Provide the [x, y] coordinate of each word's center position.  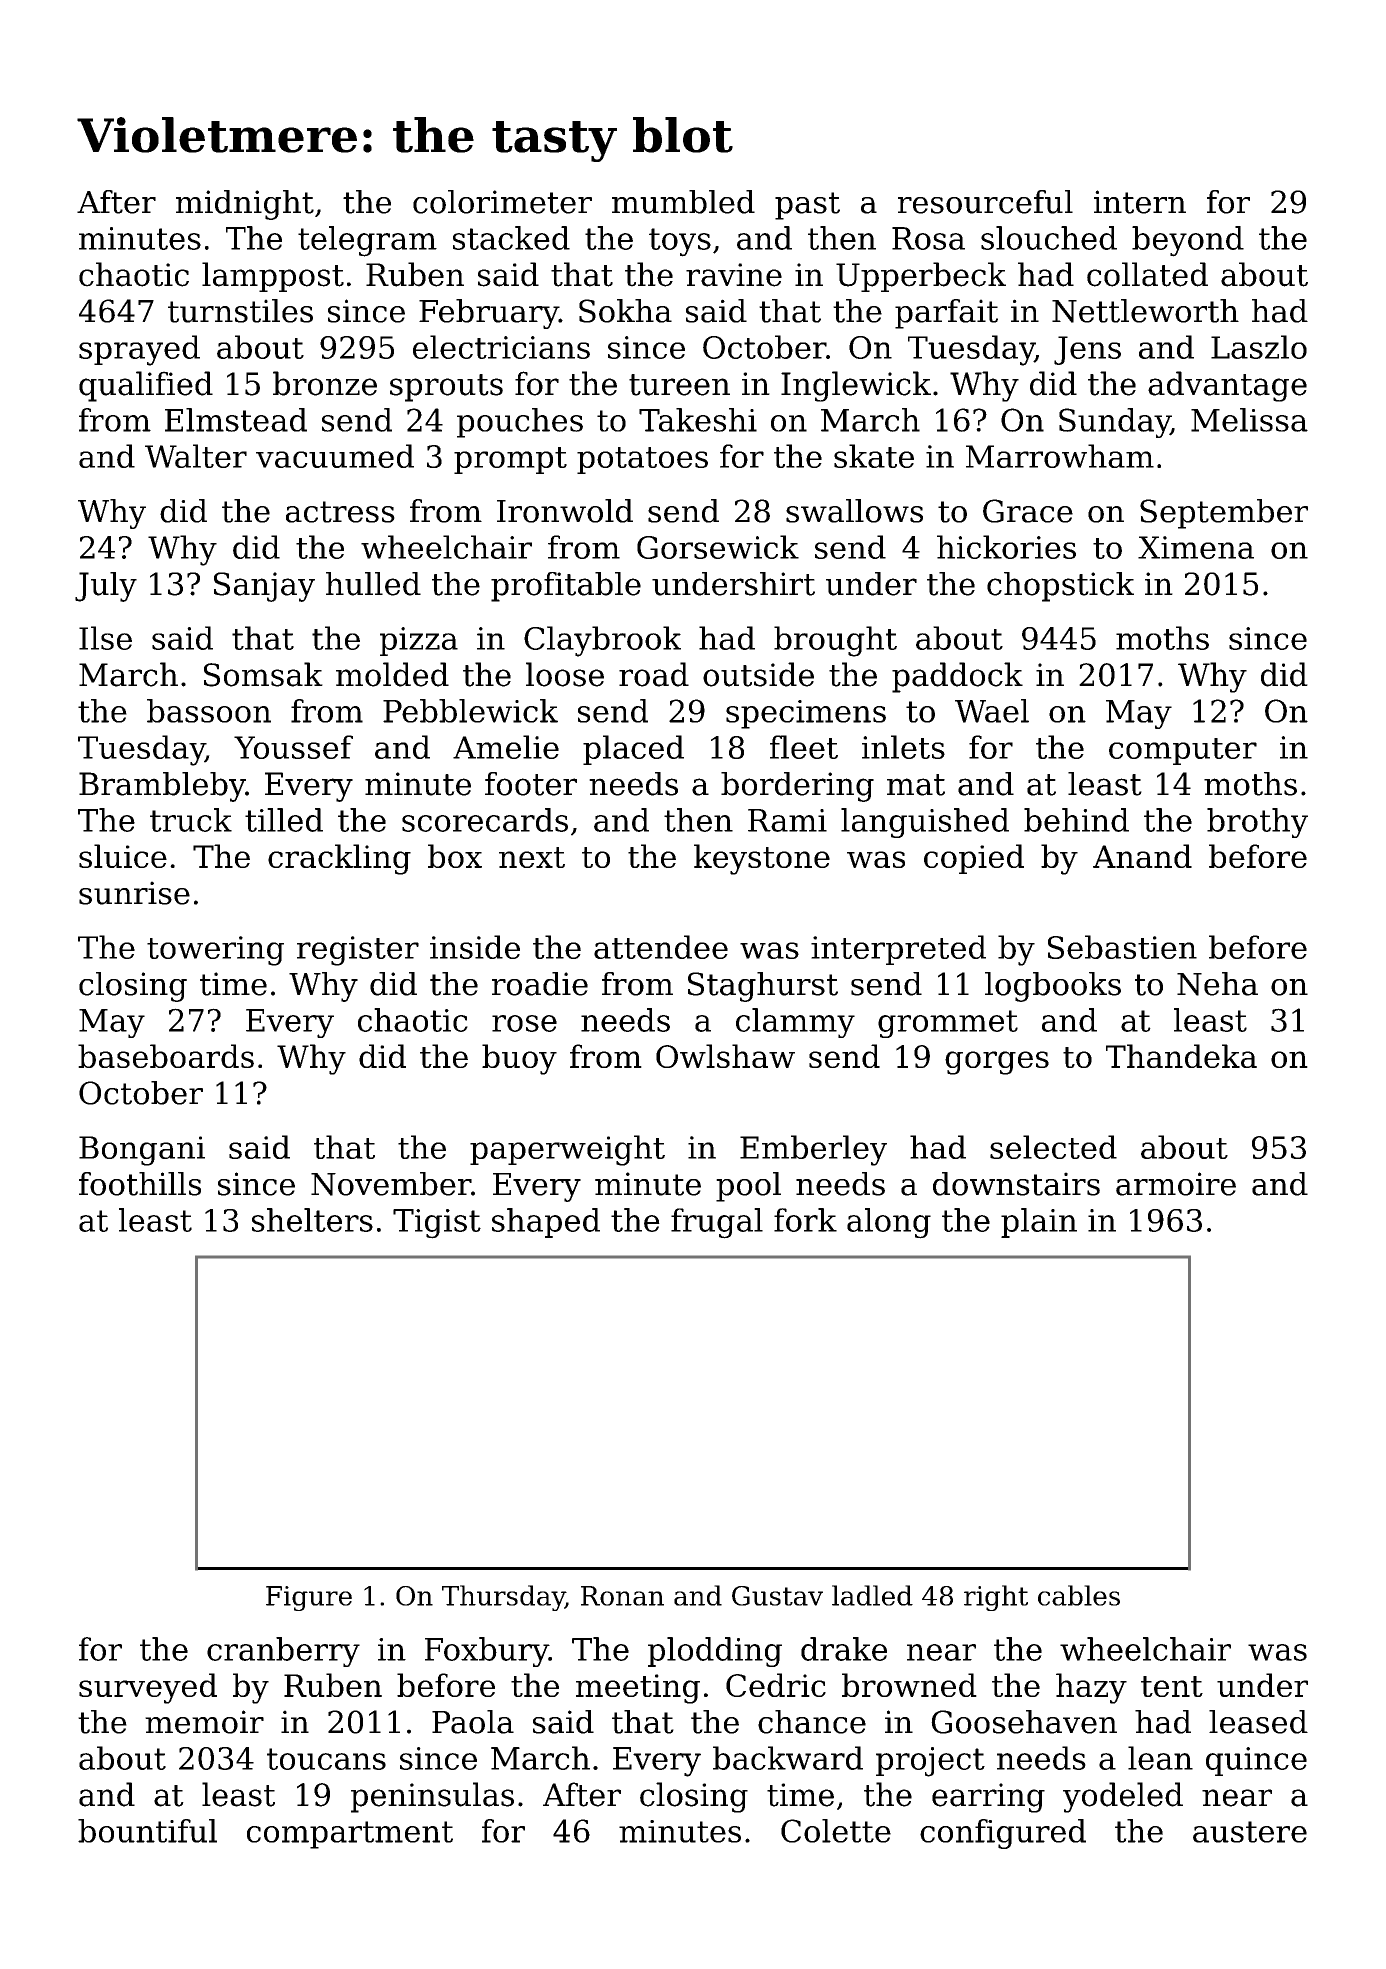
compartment [350, 1835]
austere [1250, 1832]
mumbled [683, 202]
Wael [992, 711]
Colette [836, 1831]
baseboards [166, 1056]
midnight [245, 205]
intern [1140, 202]
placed [633, 750]
